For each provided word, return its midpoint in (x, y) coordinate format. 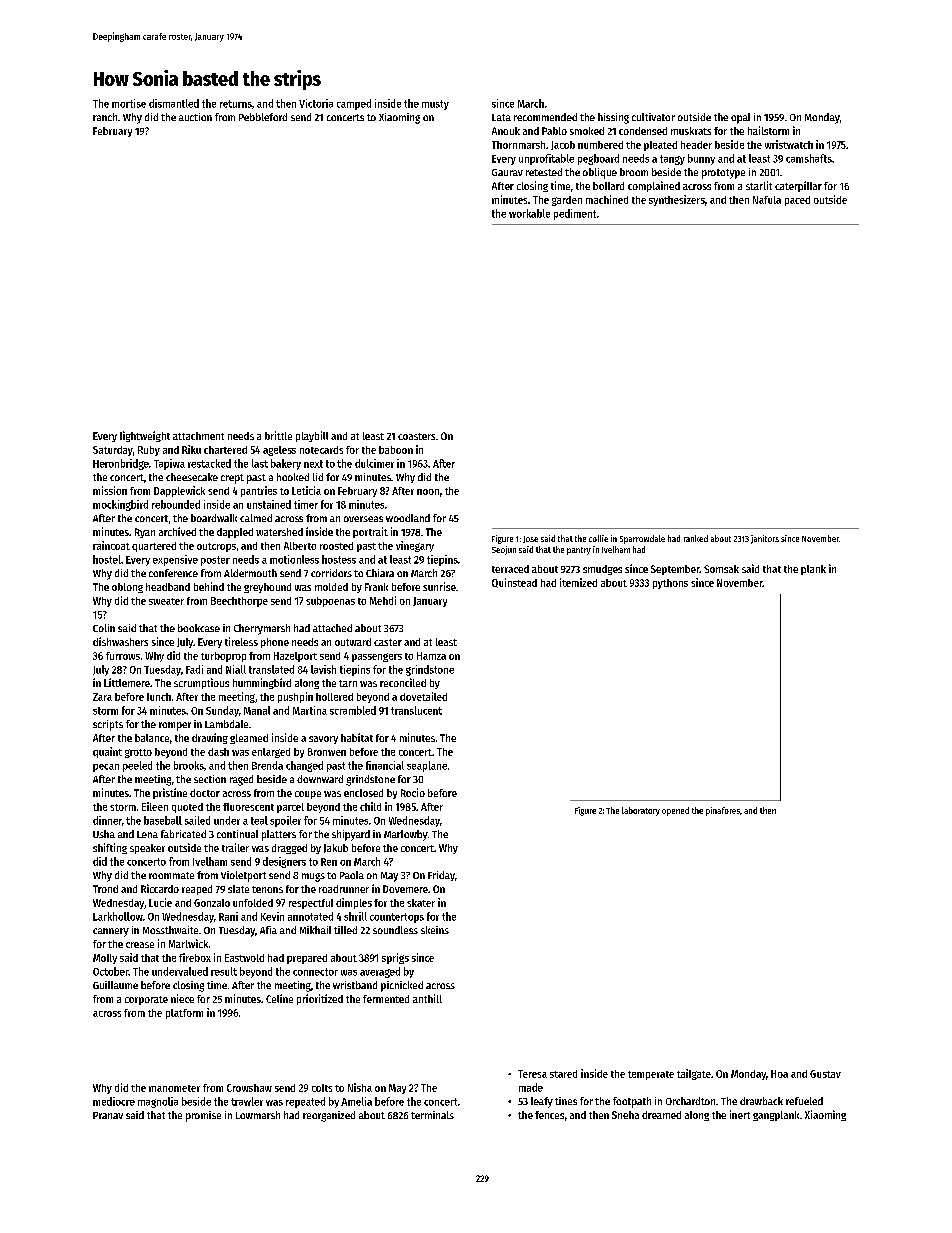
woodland (408, 518)
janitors (765, 539)
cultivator (653, 117)
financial (385, 765)
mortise (129, 103)
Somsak (721, 569)
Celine (279, 998)
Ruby (149, 451)
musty (435, 105)
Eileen (155, 806)
